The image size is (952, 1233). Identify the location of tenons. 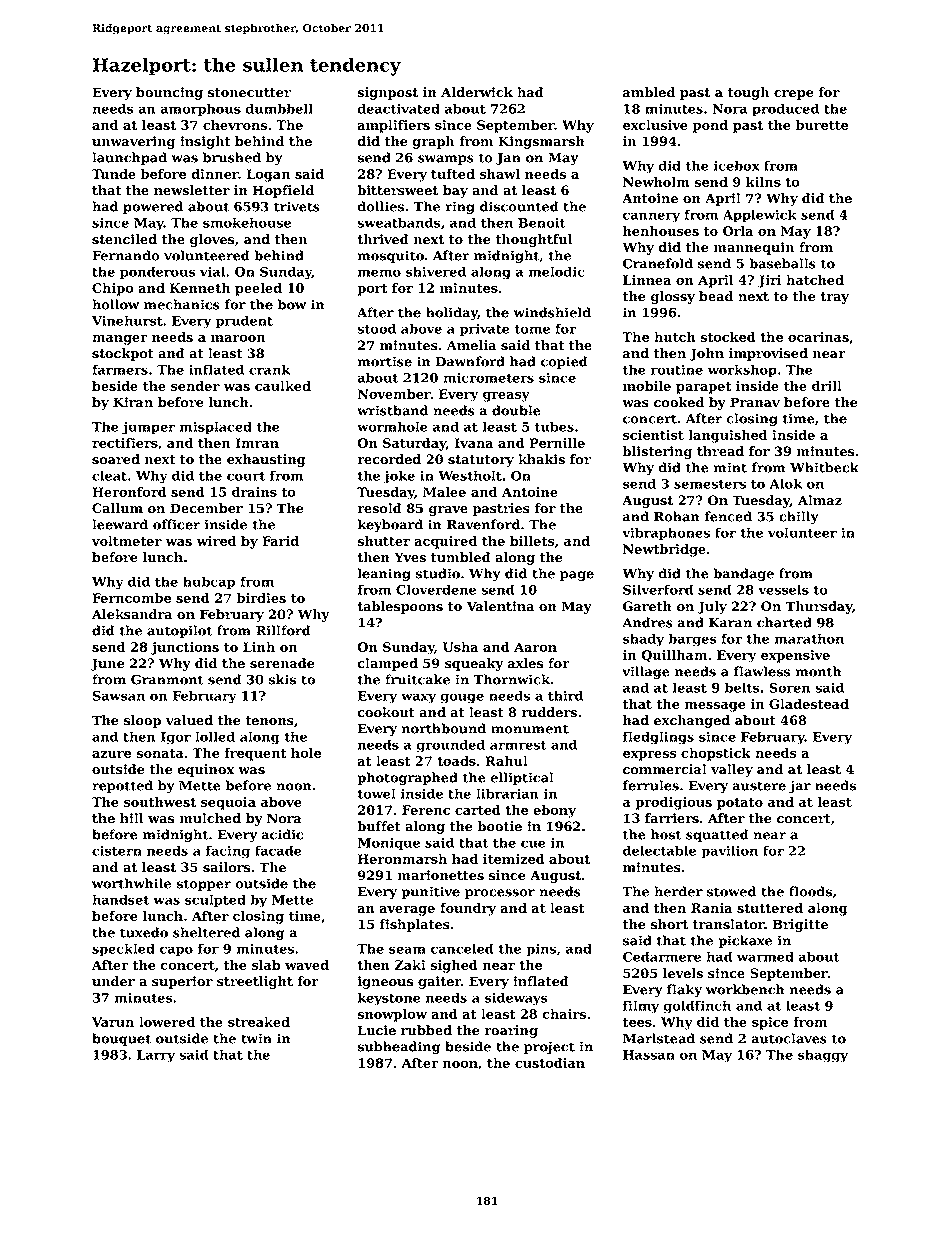
(270, 721).
